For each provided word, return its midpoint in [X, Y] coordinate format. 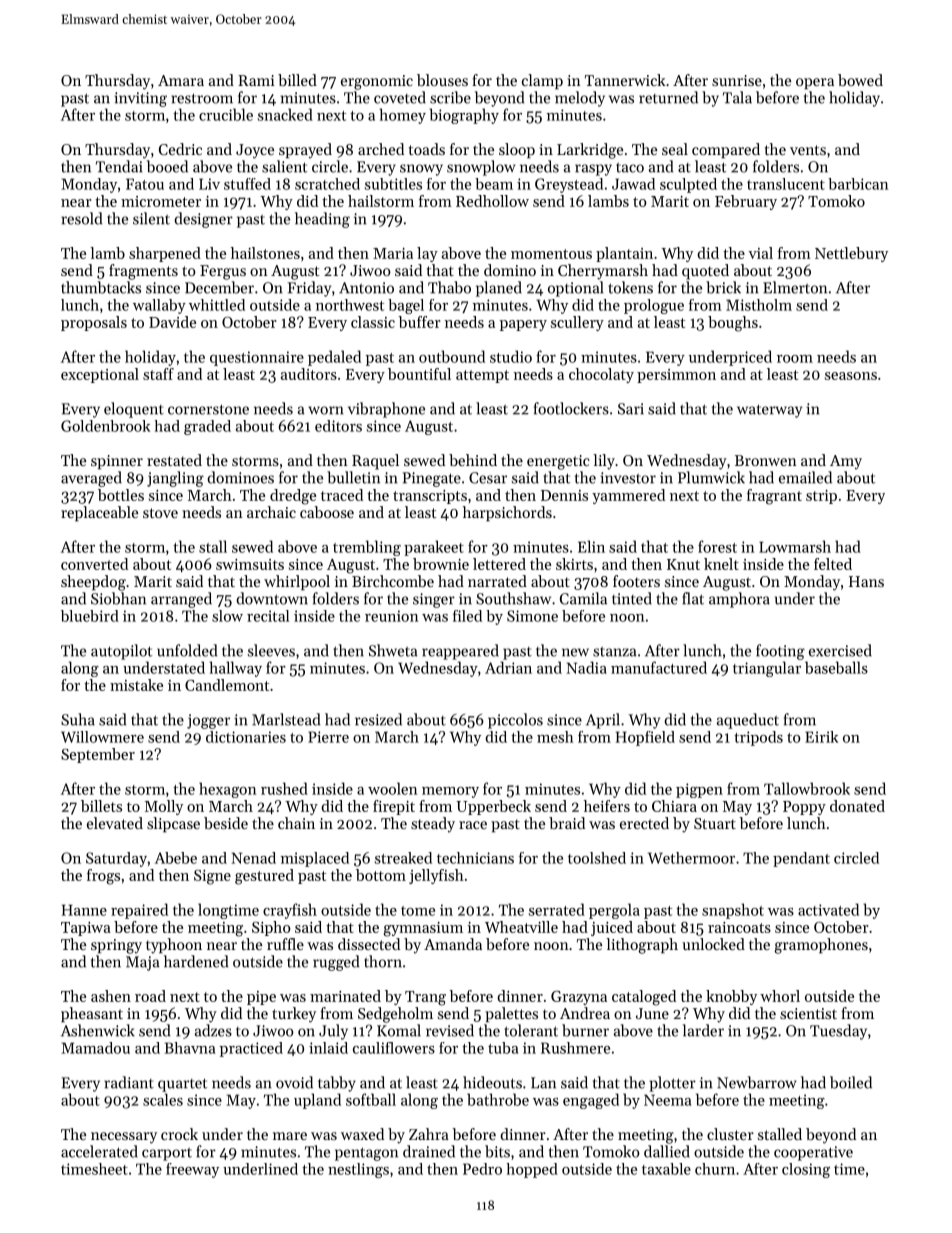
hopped [532, 1170]
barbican [858, 184]
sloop [517, 150]
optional [576, 289]
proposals [94, 323]
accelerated [99, 1151]
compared [726, 150]
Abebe [176, 858]
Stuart [715, 823]
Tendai [119, 166]
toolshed [597, 858]
